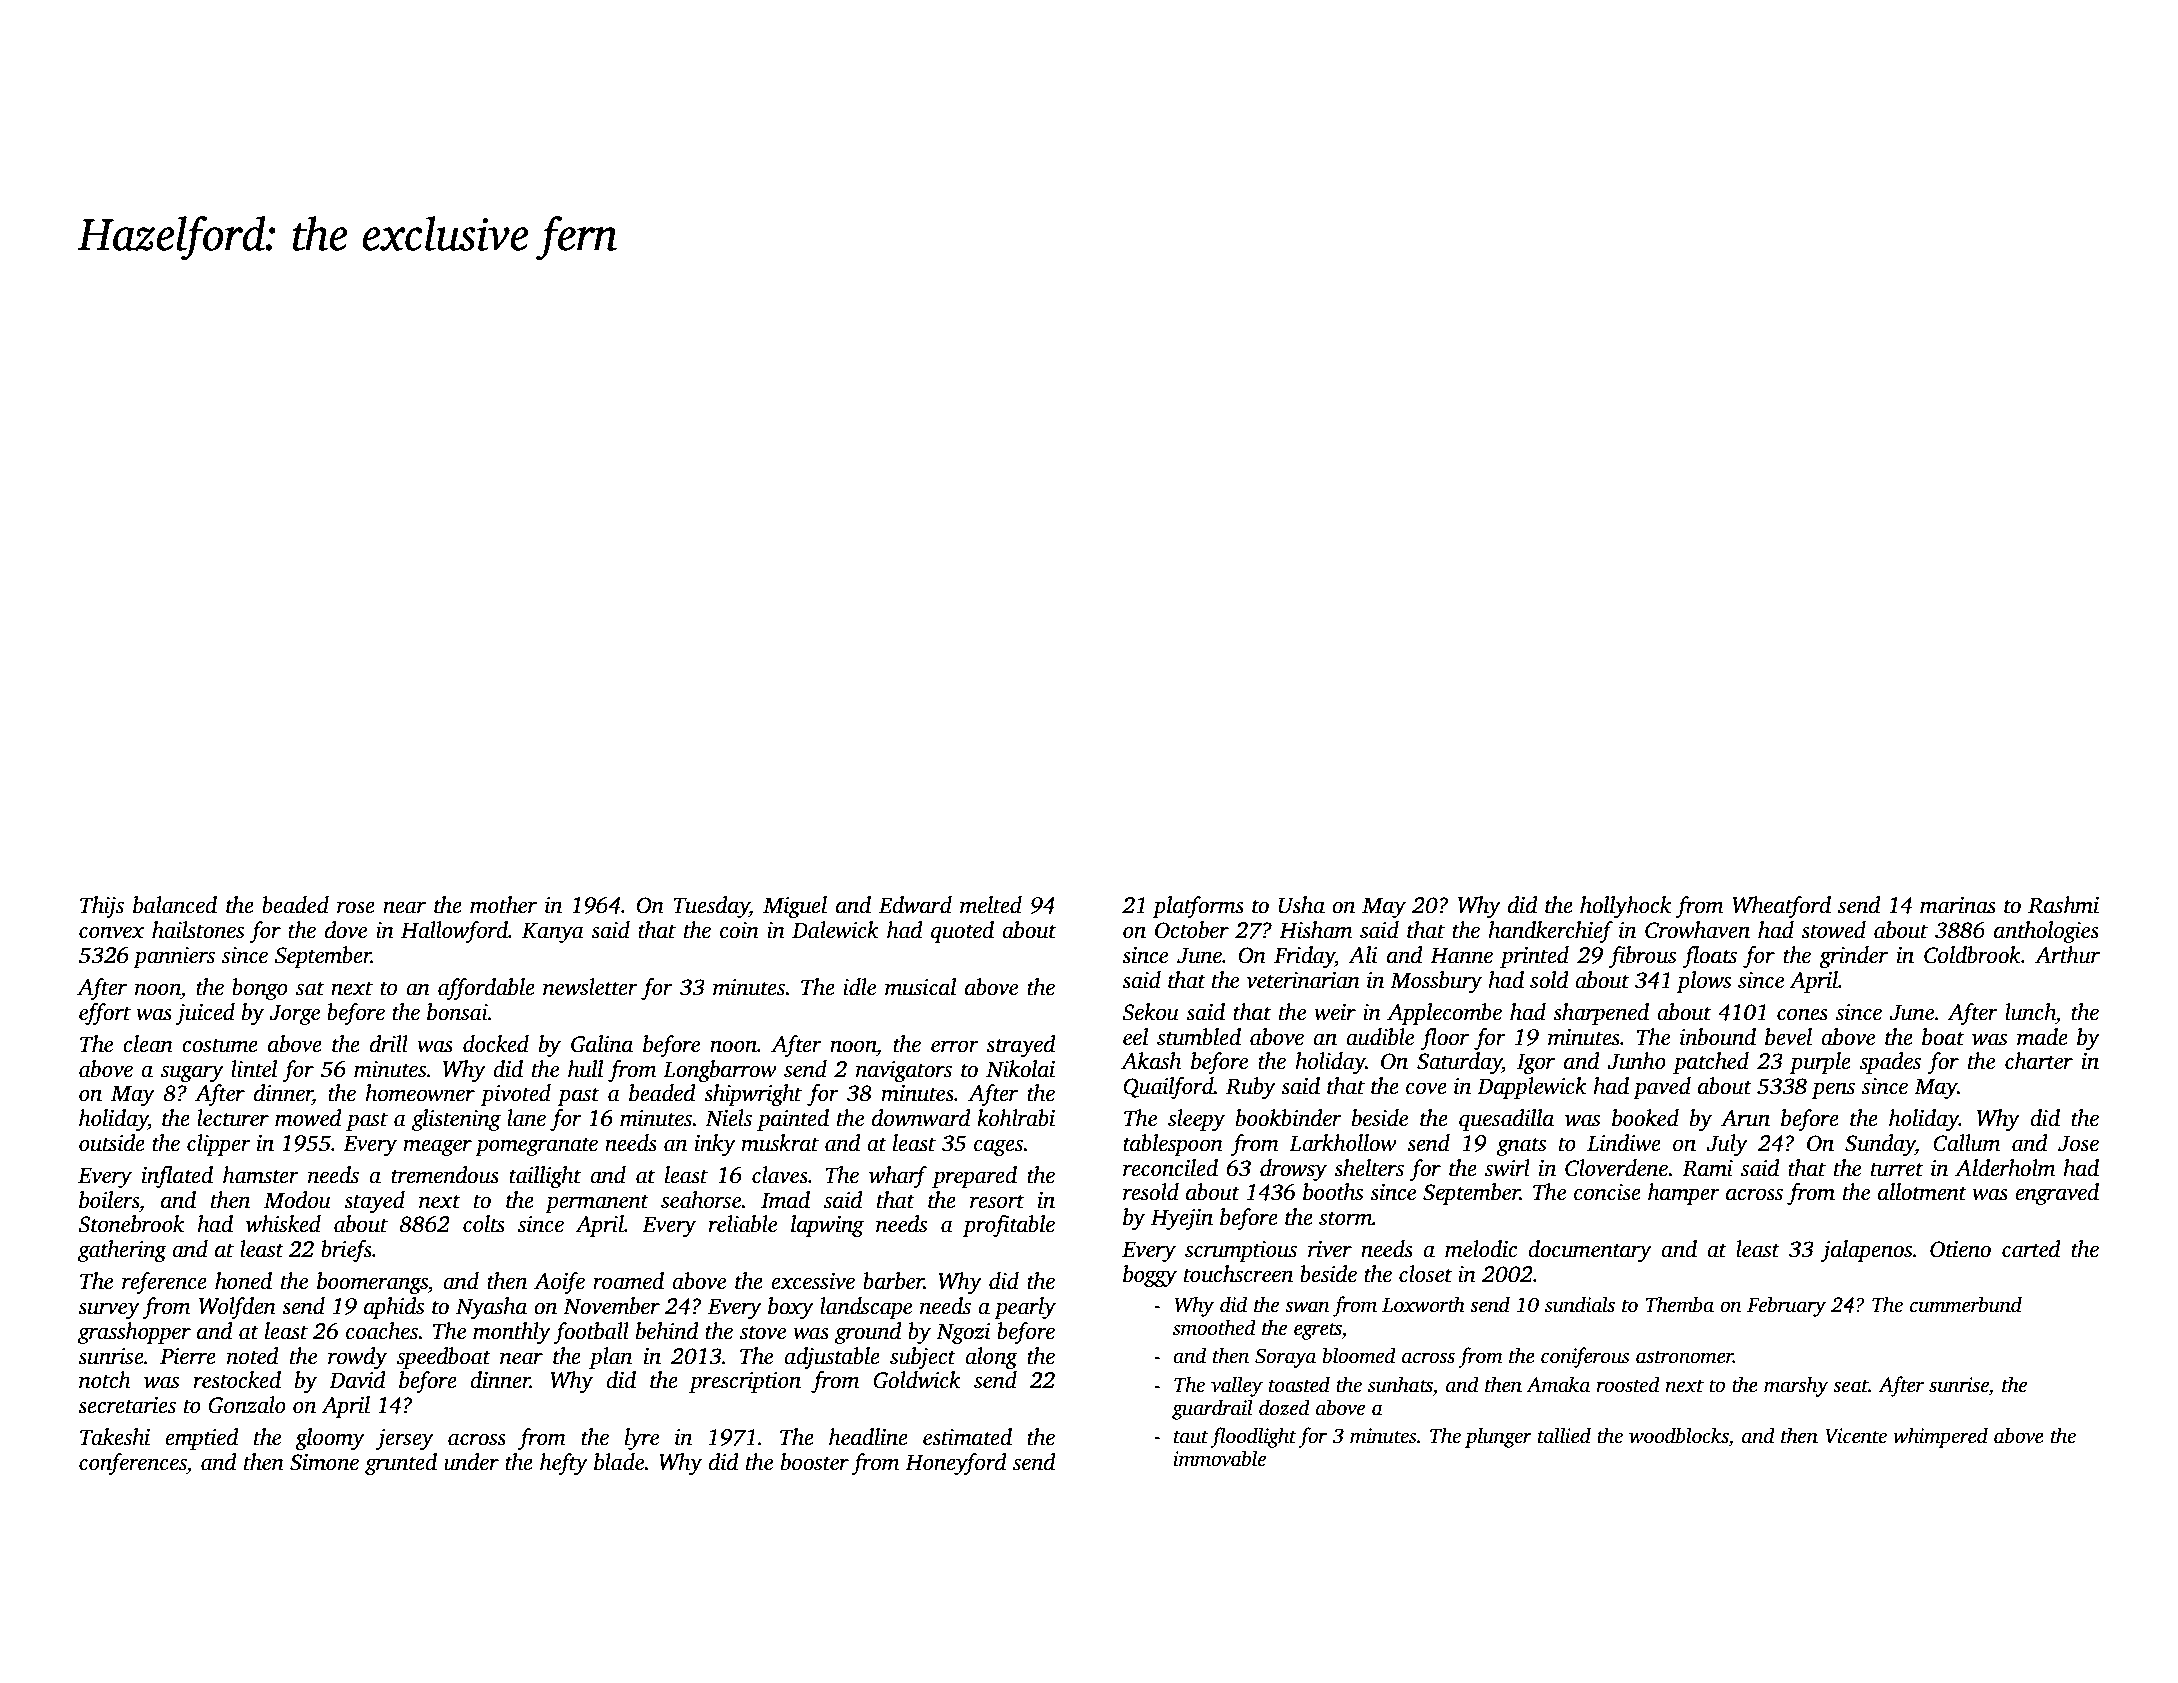 The width and height of the screenshot is (2178, 1683). I want to click on football, so click(591, 1333).
